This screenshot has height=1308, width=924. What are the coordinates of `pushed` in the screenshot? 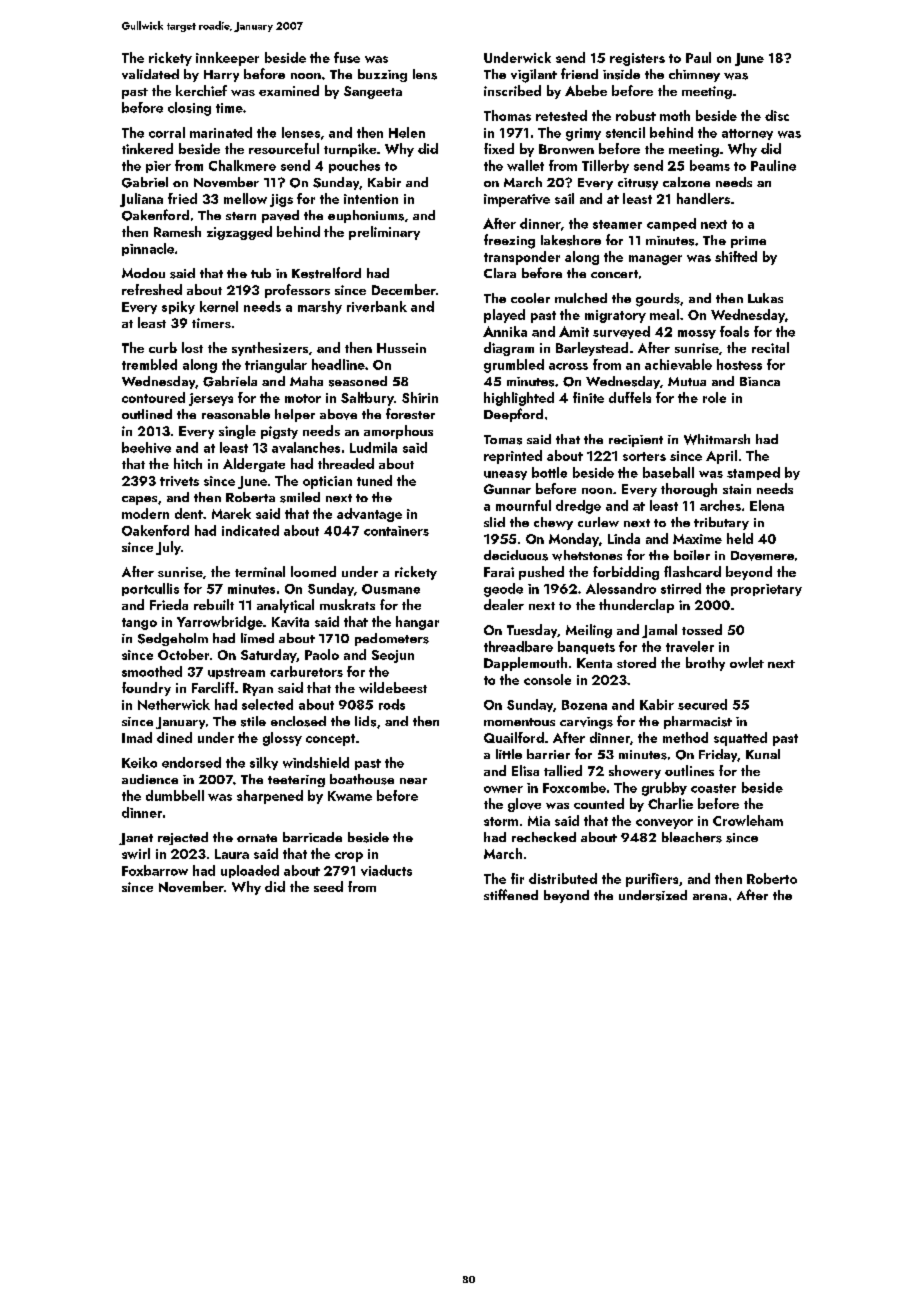 It's located at (541, 573).
